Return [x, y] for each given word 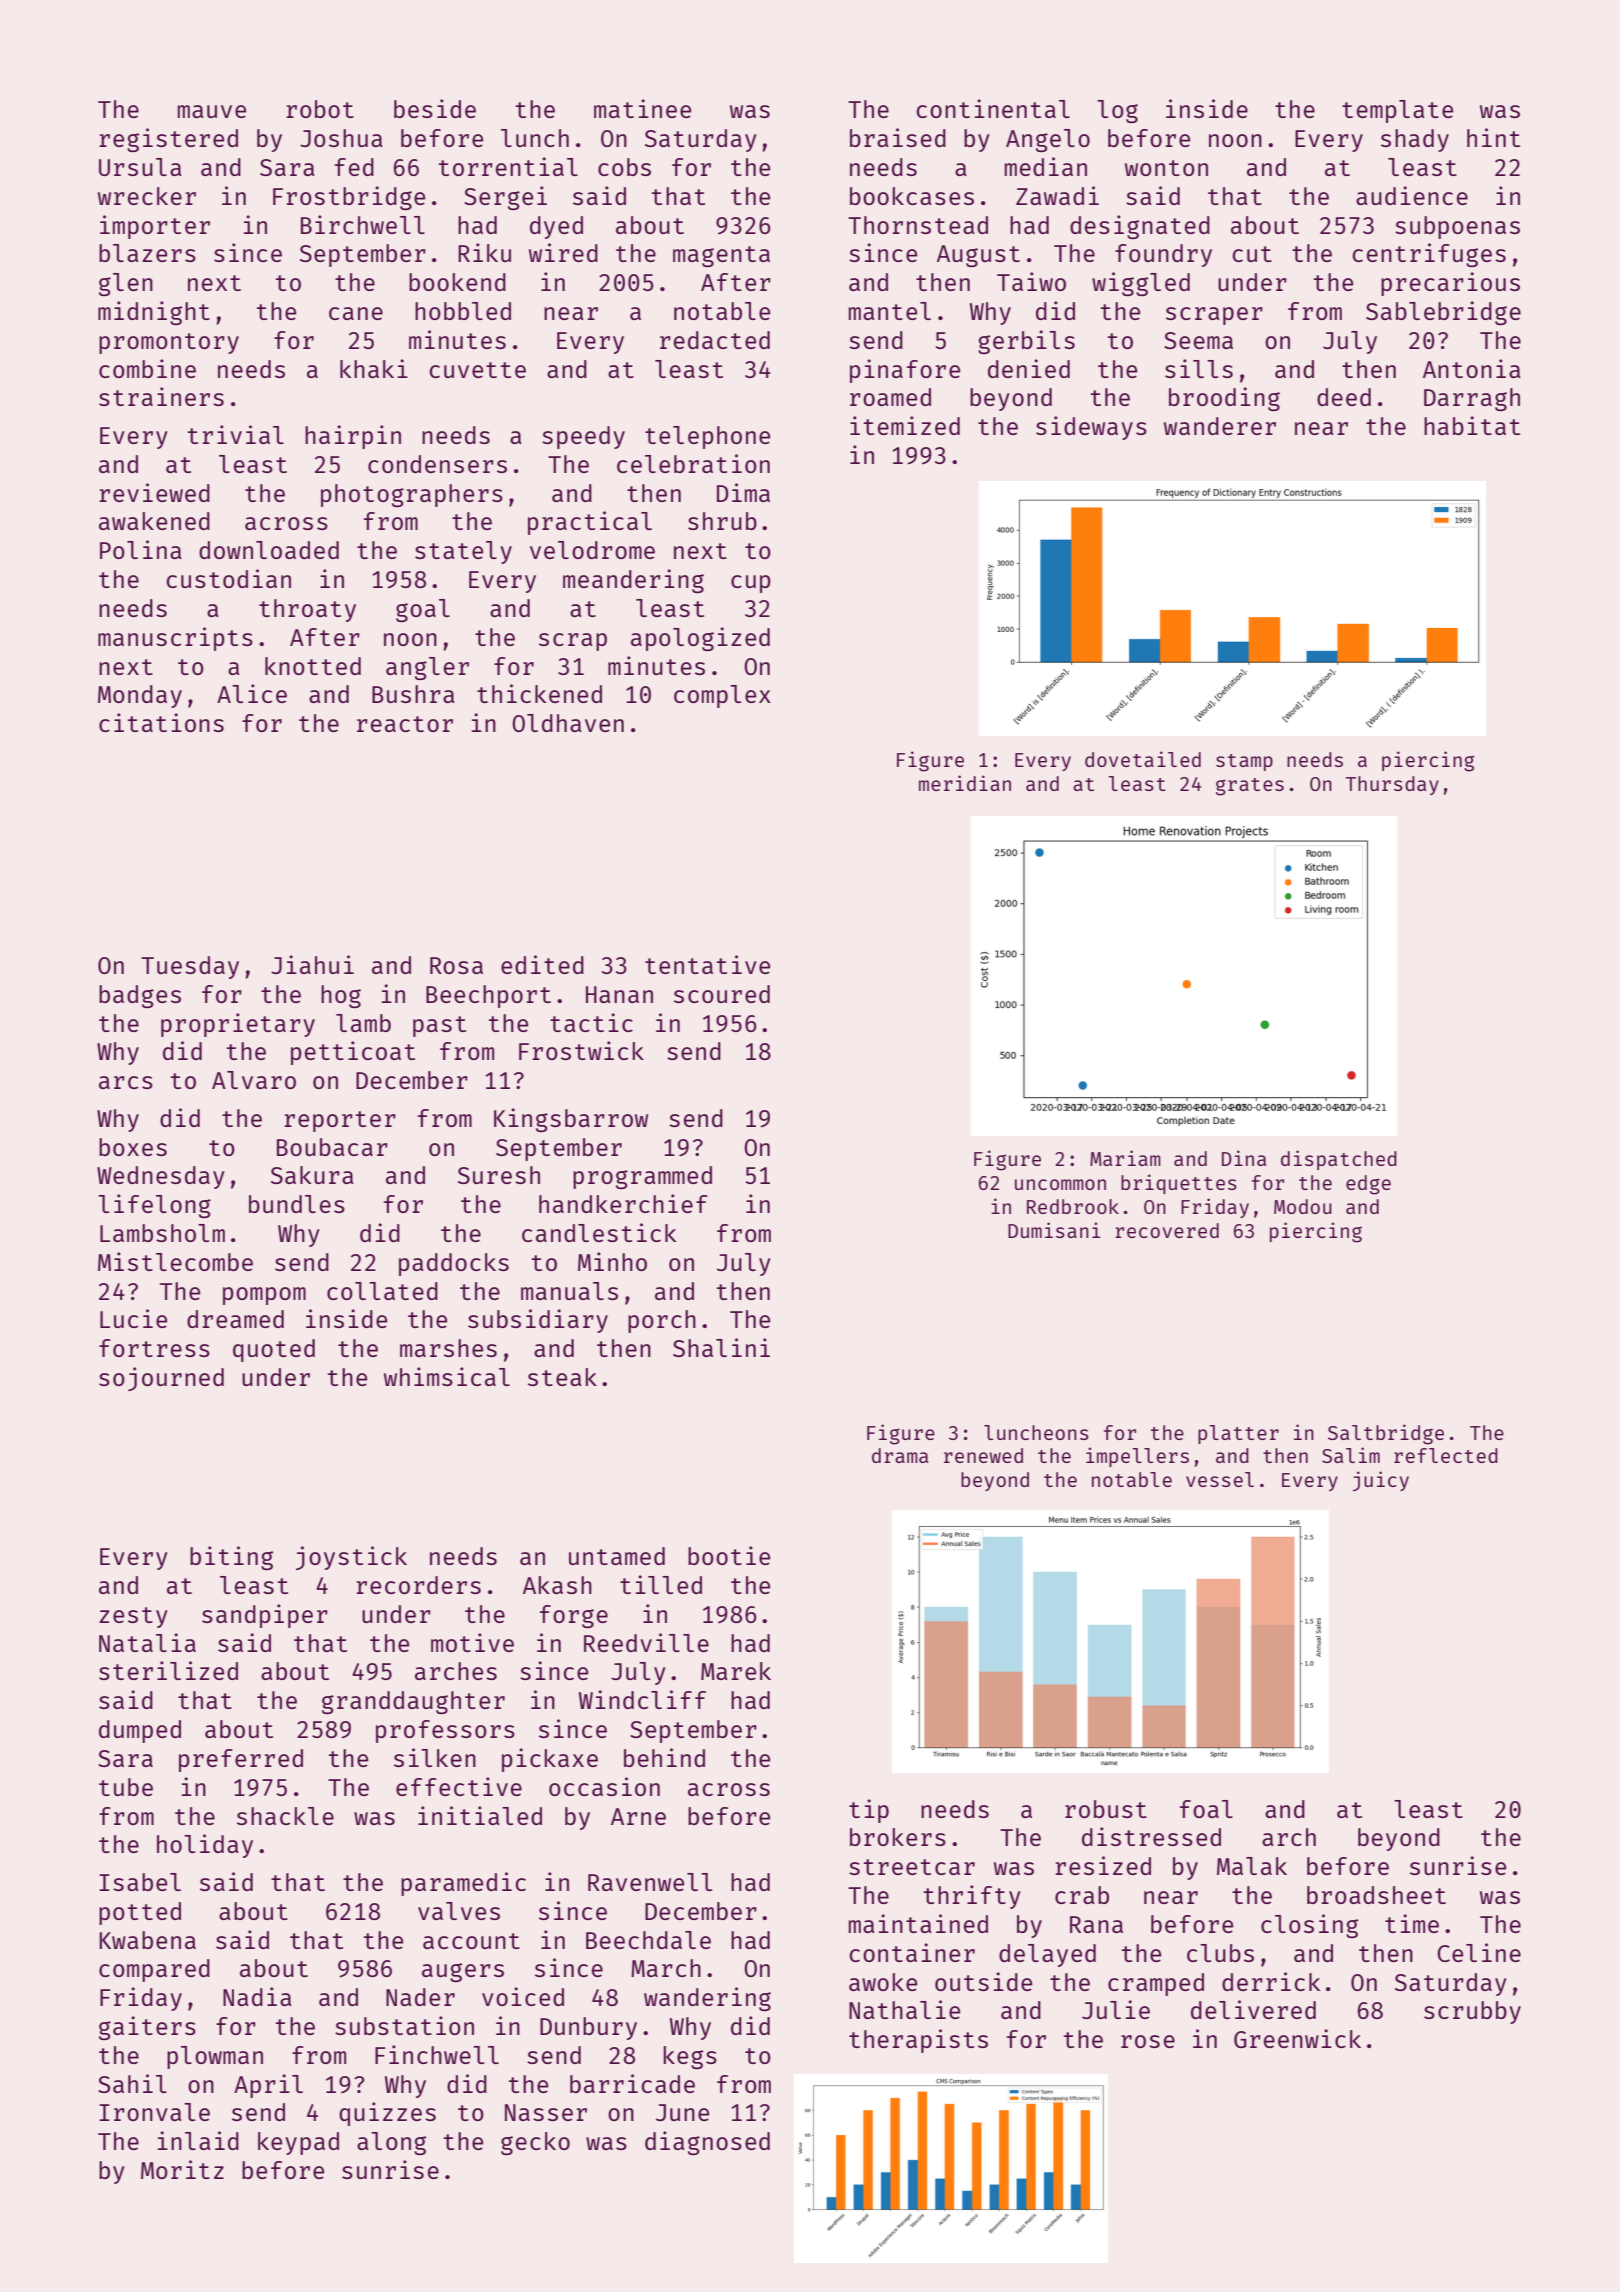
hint [1493, 137]
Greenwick [1297, 2038]
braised [898, 137]
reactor [405, 724]
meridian [965, 783]
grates [1250, 787]
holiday [205, 1846]
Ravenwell [650, 1882]
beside [435, 108]
